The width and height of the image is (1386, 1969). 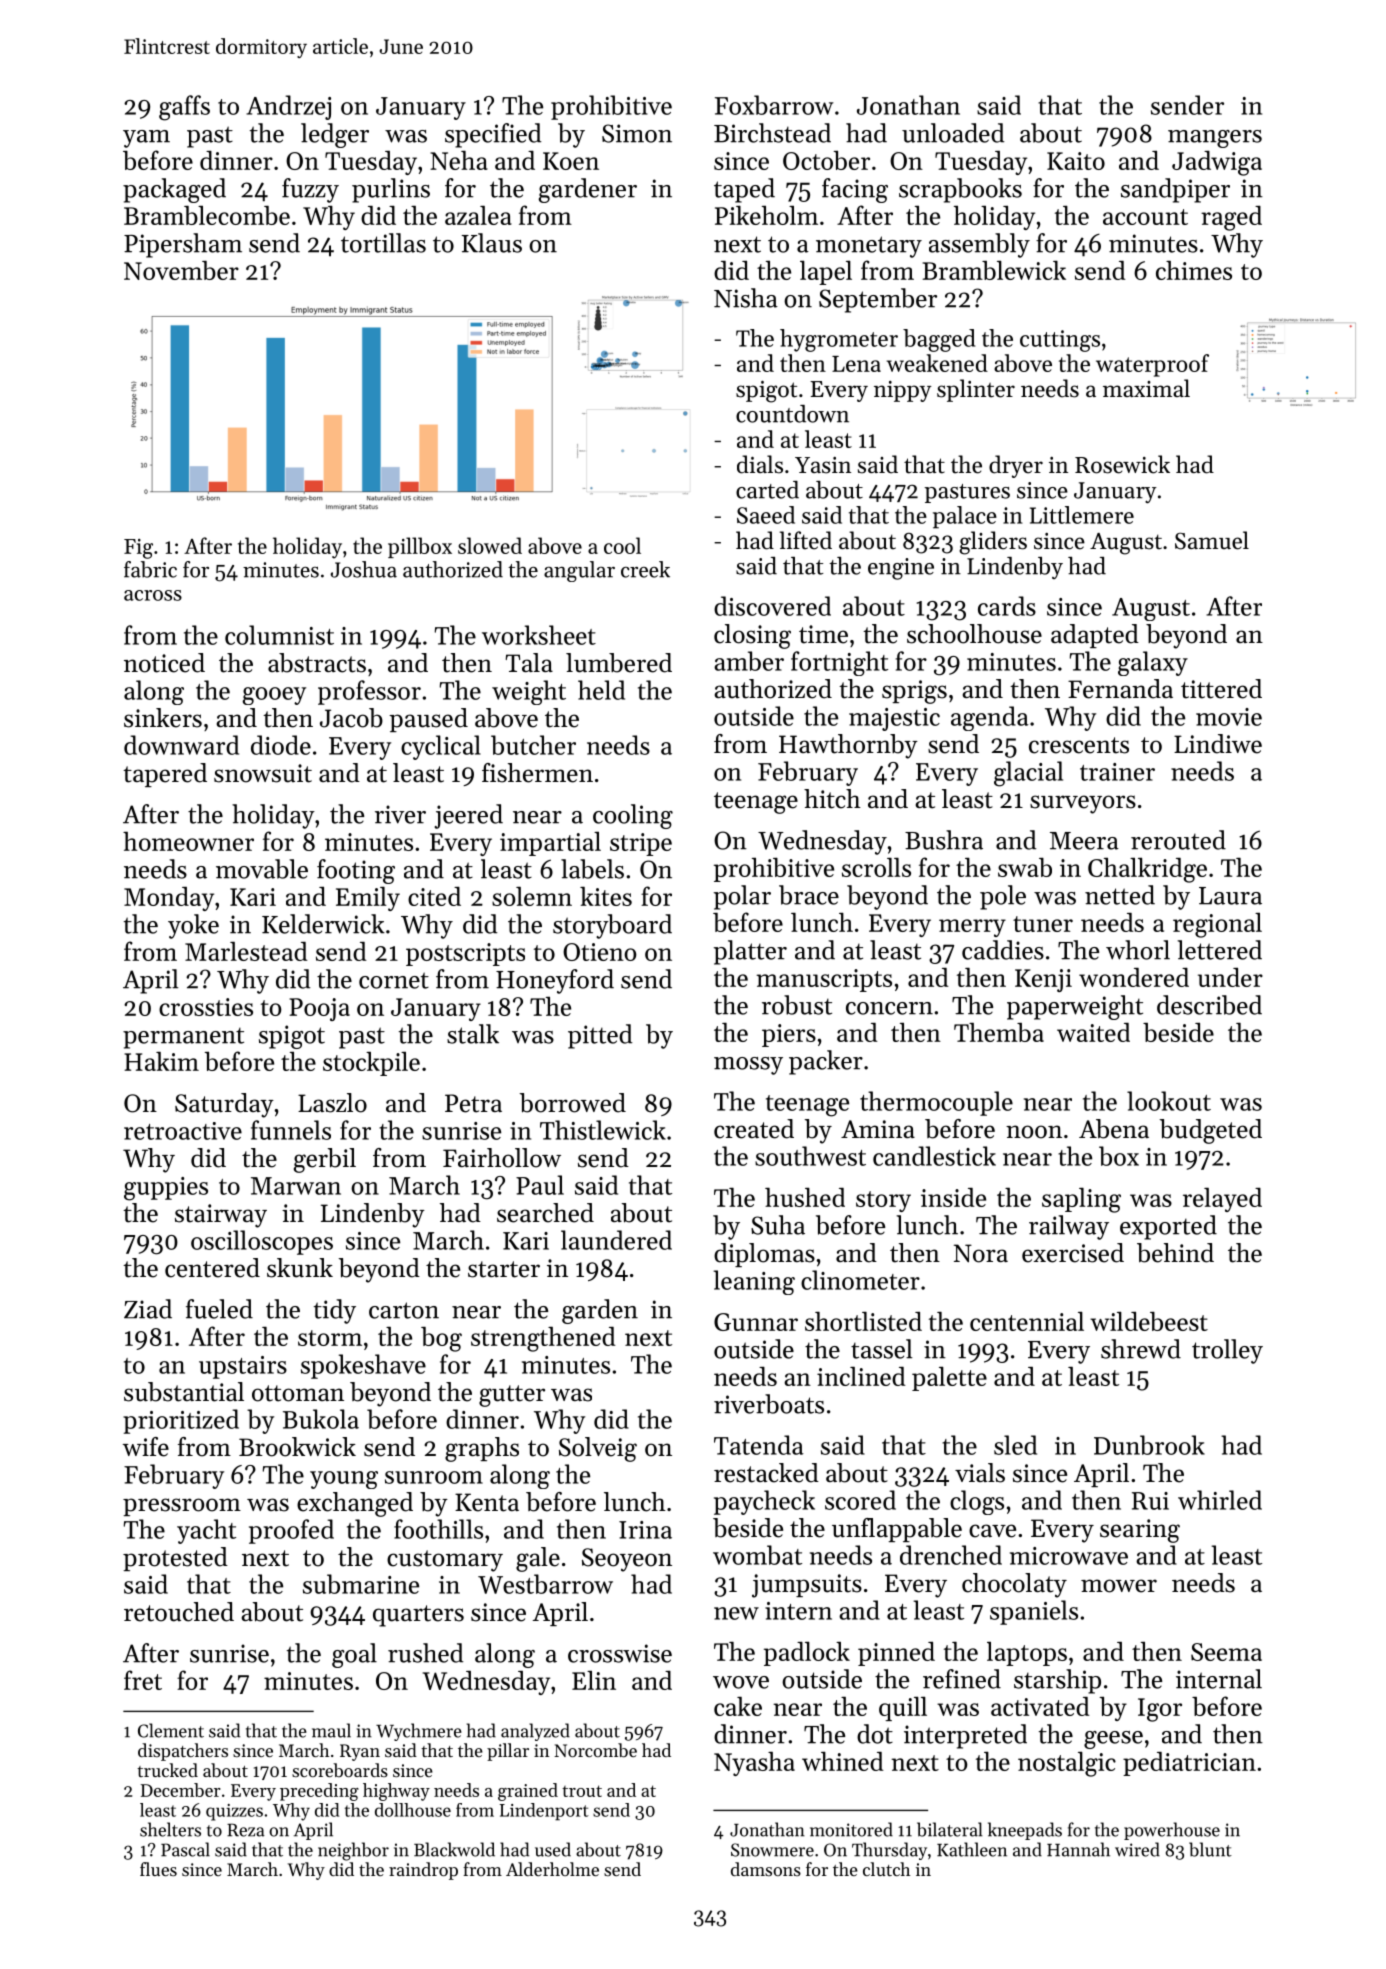 I want to click on Elin, so click(x=594, y=1680).
